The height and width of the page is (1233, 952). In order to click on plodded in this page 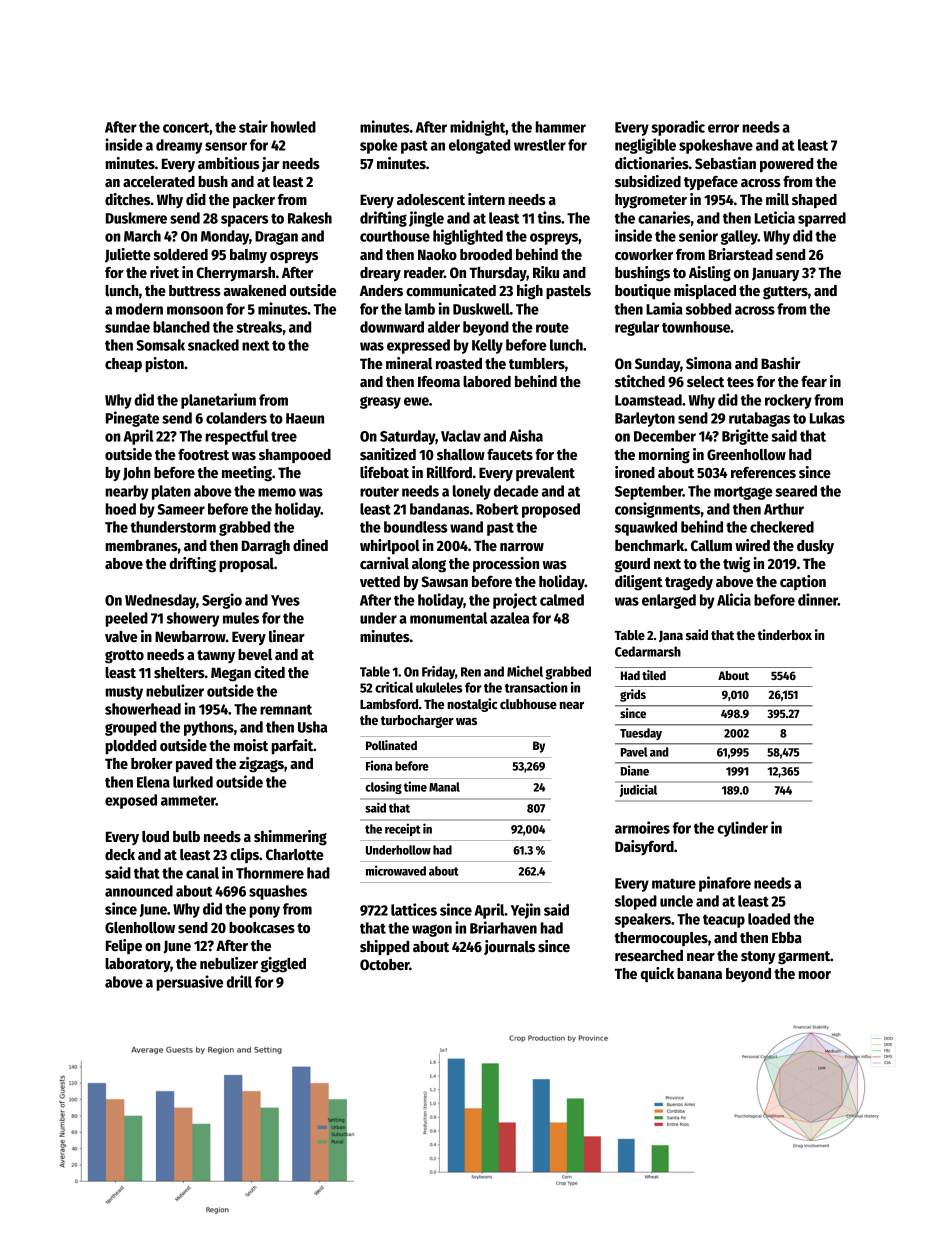, I will do `click(131, 747)`.
